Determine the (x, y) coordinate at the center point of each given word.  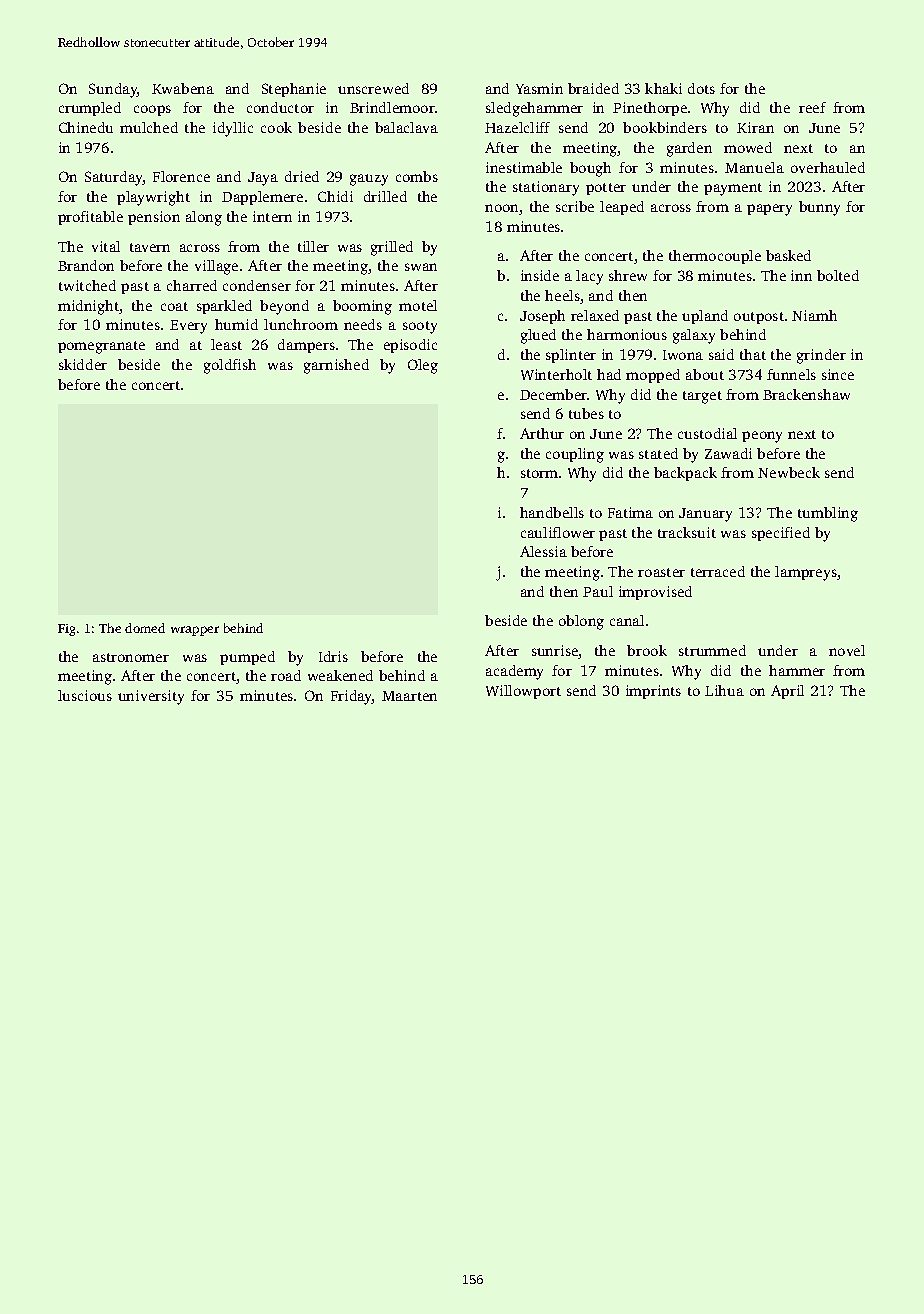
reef (812, 107)
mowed (748, 147)
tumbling (828, 514)
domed (145, 628)
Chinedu (86, 127)
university (151, 697)
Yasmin (539, 88)
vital (106, 246)
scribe (575, 206)
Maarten (409, 696)
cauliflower (558, 532)
